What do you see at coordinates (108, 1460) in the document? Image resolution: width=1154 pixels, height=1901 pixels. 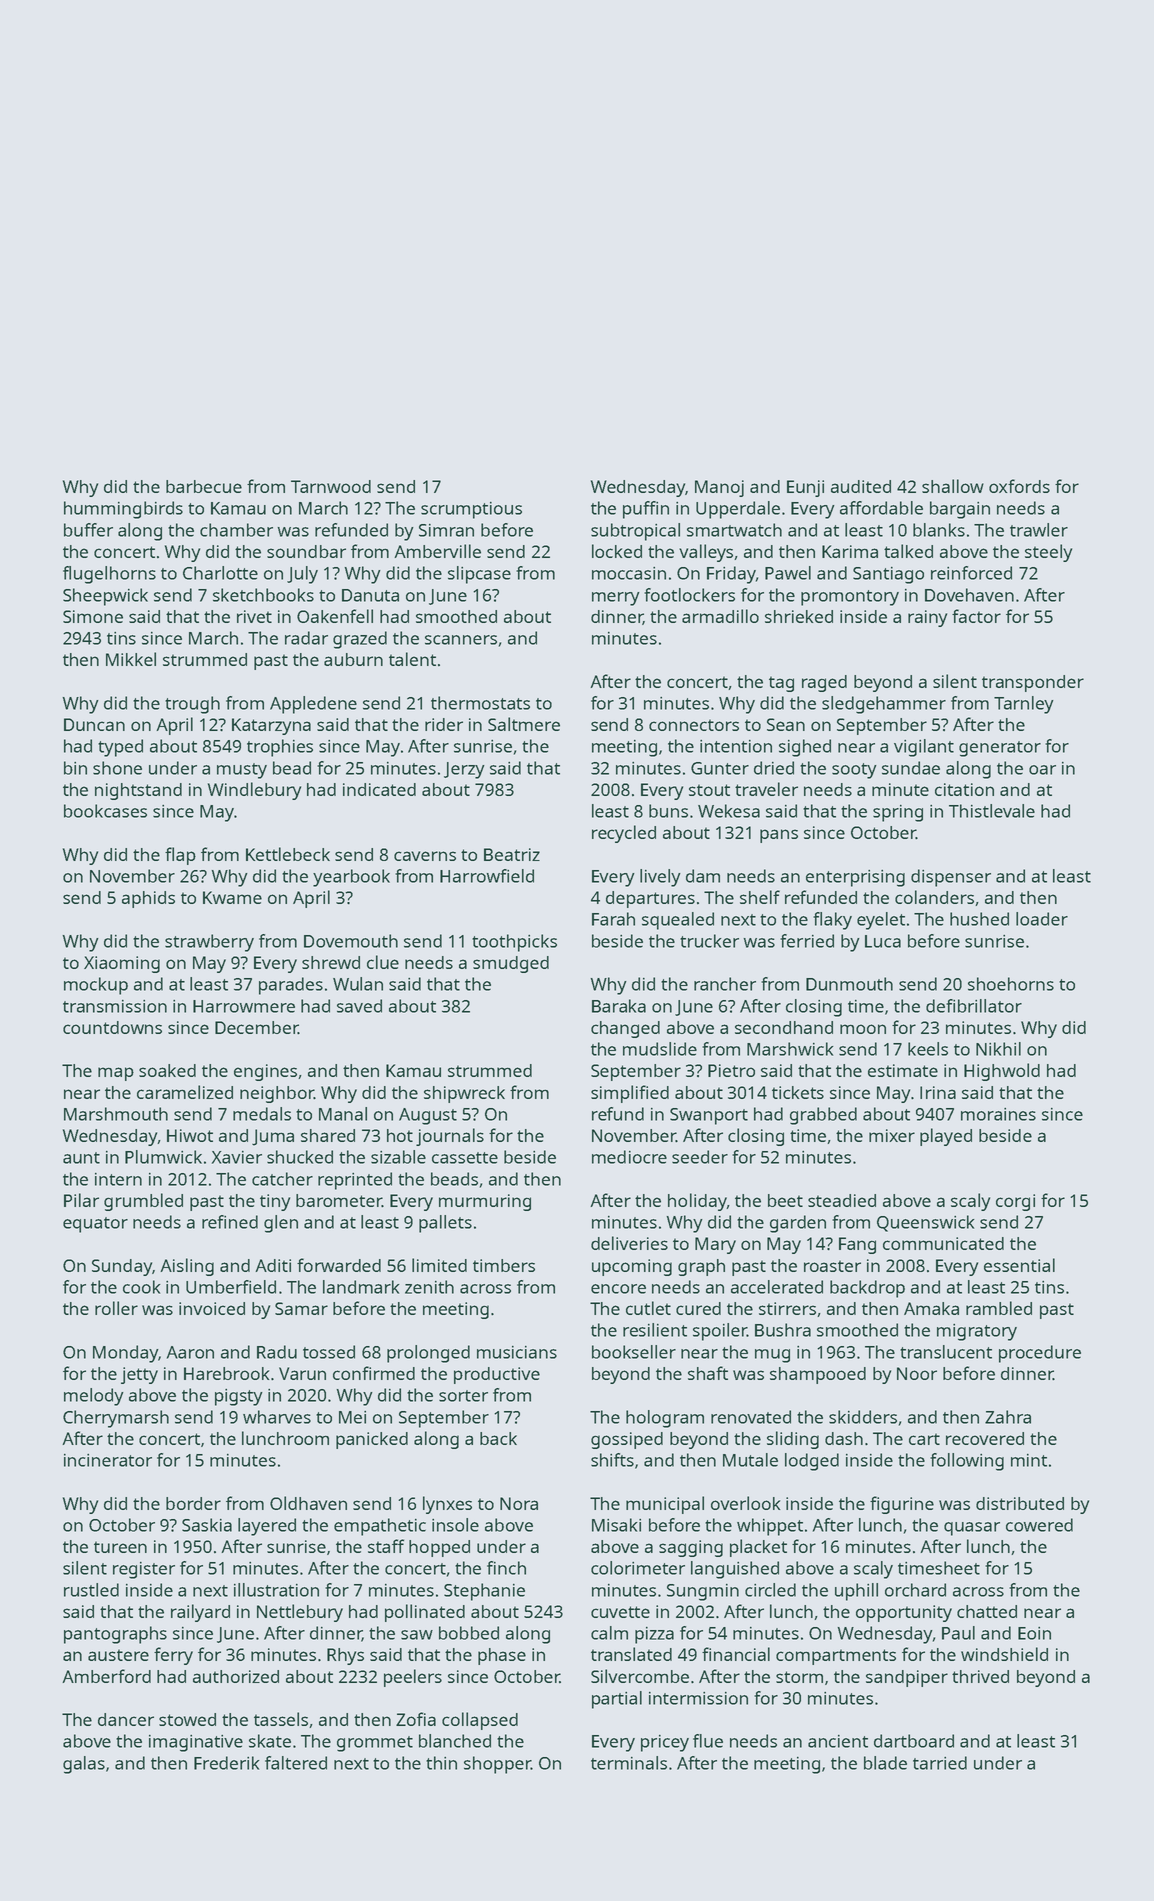 I see `incinerator` at bounding box center [108, 1460].
